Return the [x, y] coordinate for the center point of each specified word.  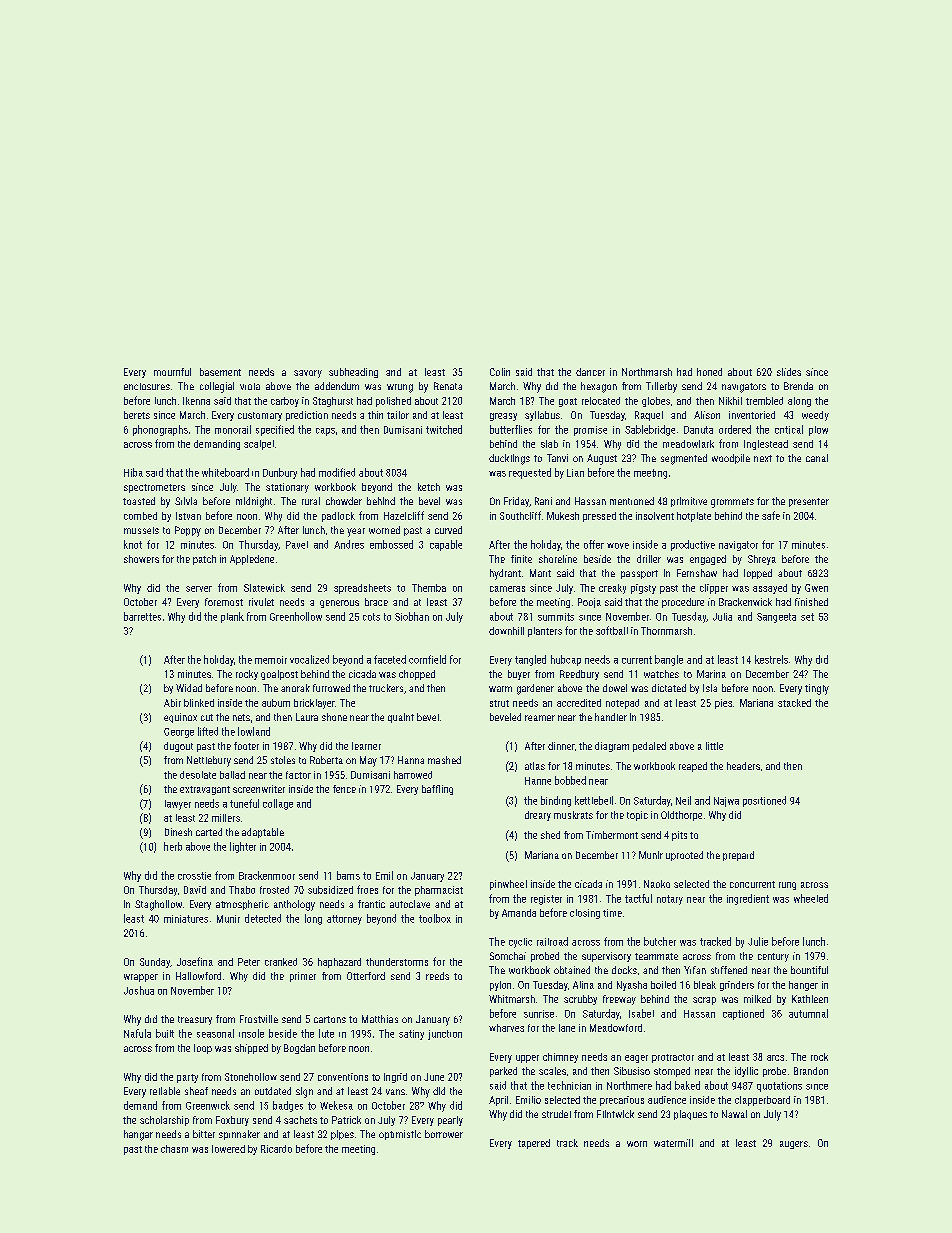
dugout [178, 747]
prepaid [738, 856]
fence [344, 789]
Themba [429, 588]
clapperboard [762, 1101]
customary [260, 416]
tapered [534, 1144]
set [807, 617]
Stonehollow [251, 1077]
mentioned [632, 501]
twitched [444, 429]
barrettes [142, 616]
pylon [500, 986]
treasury [195, 1020]
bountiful [809, 970]
